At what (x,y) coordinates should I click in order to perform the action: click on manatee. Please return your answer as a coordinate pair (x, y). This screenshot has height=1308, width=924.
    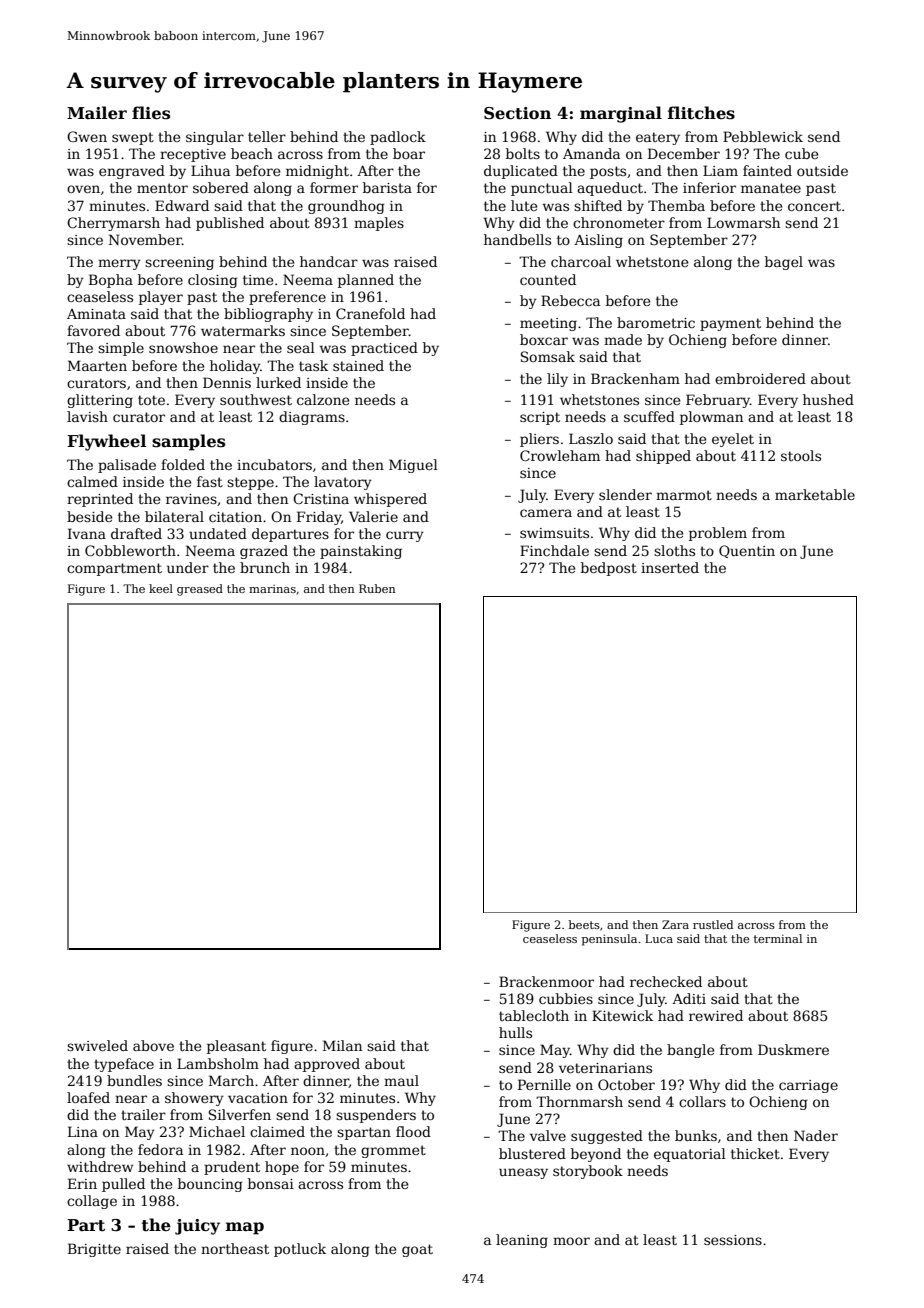
    Looking at the image, I should click on (771, 188).
